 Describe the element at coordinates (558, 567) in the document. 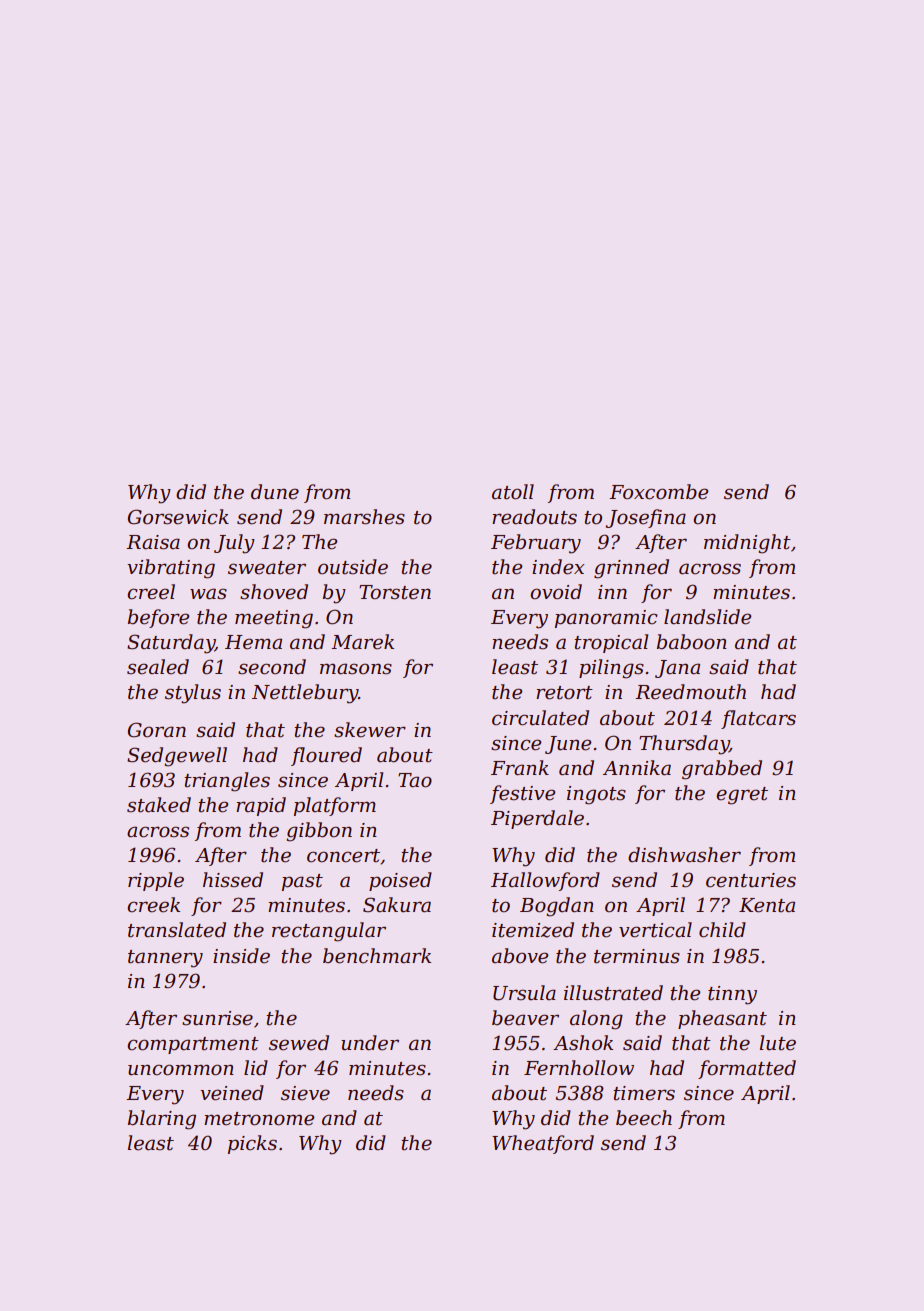

I see `index` at that location.
